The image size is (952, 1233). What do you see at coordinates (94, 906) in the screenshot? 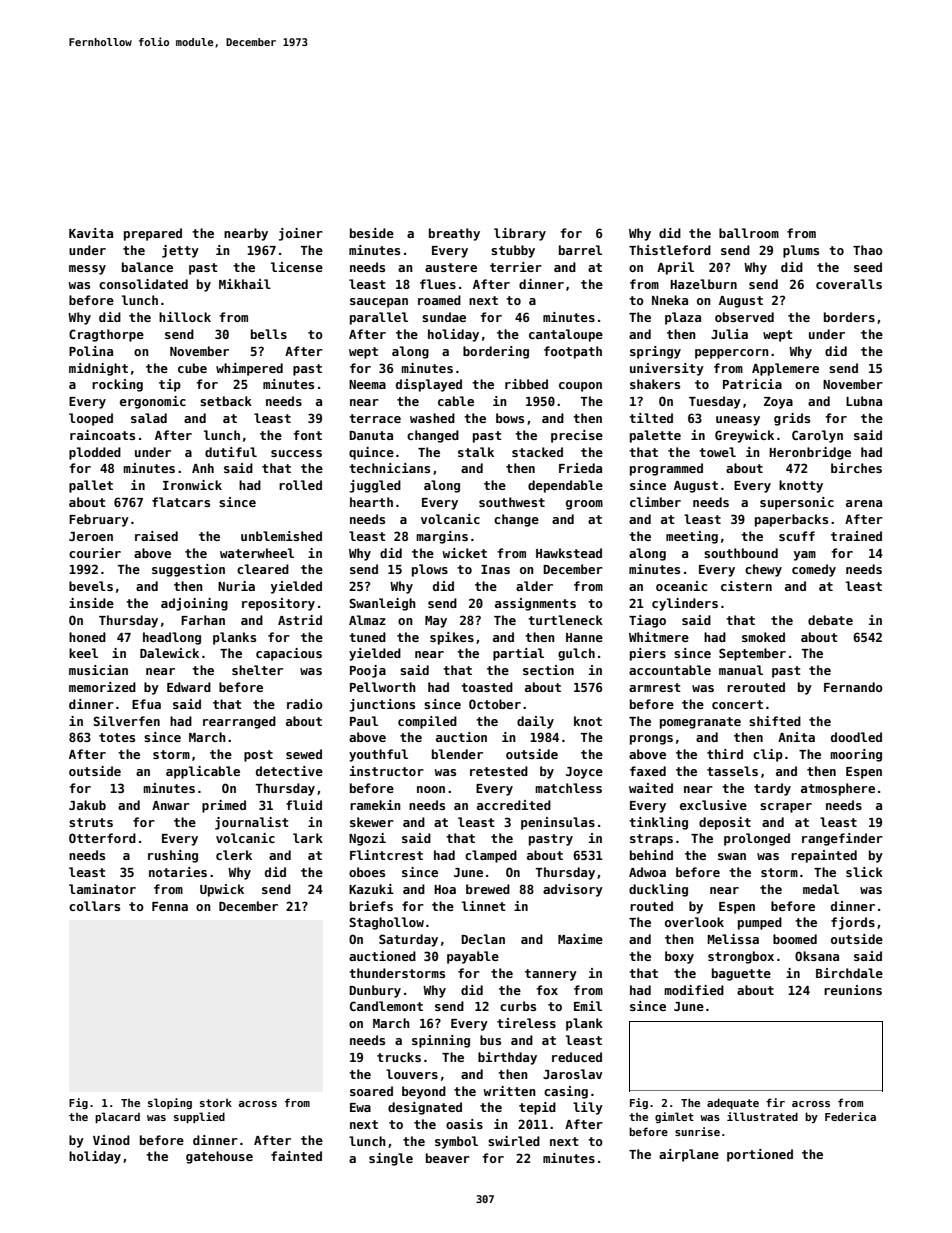
I see `collars` at bounding box center [94, 906].
